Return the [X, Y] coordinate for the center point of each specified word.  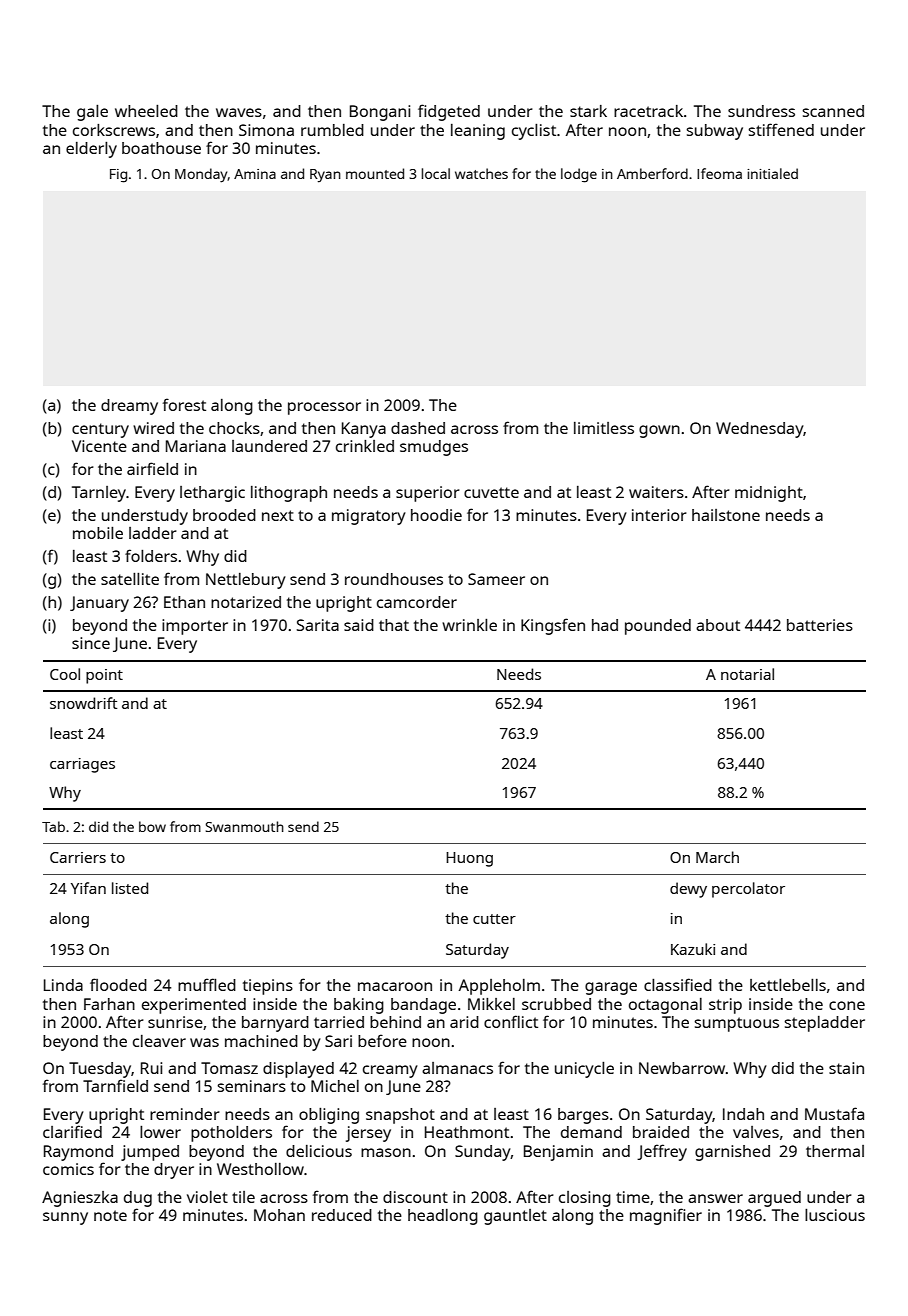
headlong [443, 1217]
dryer [174, 1171]
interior [659, 515]
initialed [772, 173]
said [359, 625]
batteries [820, 625]
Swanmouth [245, 826]
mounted [375, 173]
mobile [98, 533]
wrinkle [469, 625]
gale [92, 113]
